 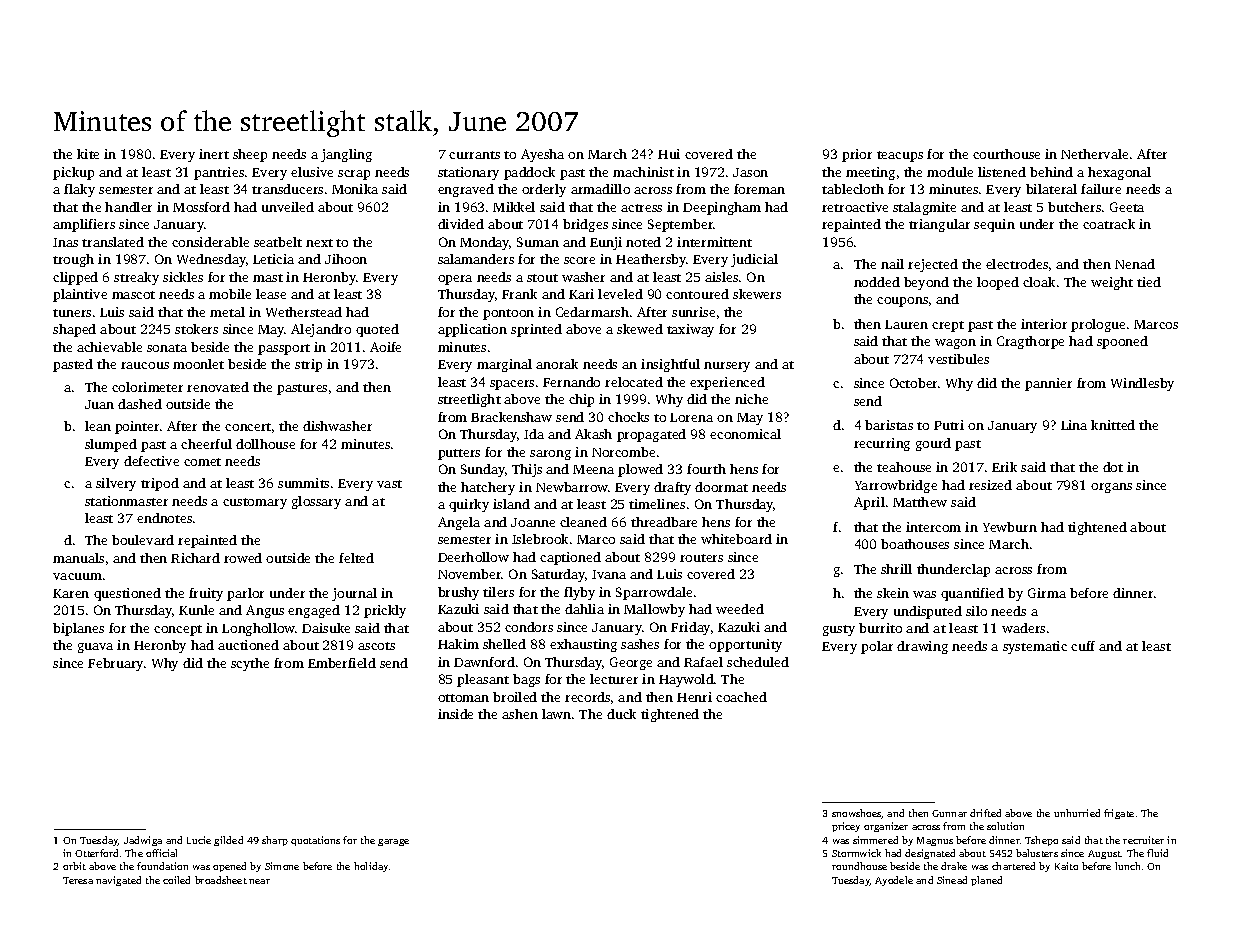 I want to click on orderly, so click(x=544, y=190).
